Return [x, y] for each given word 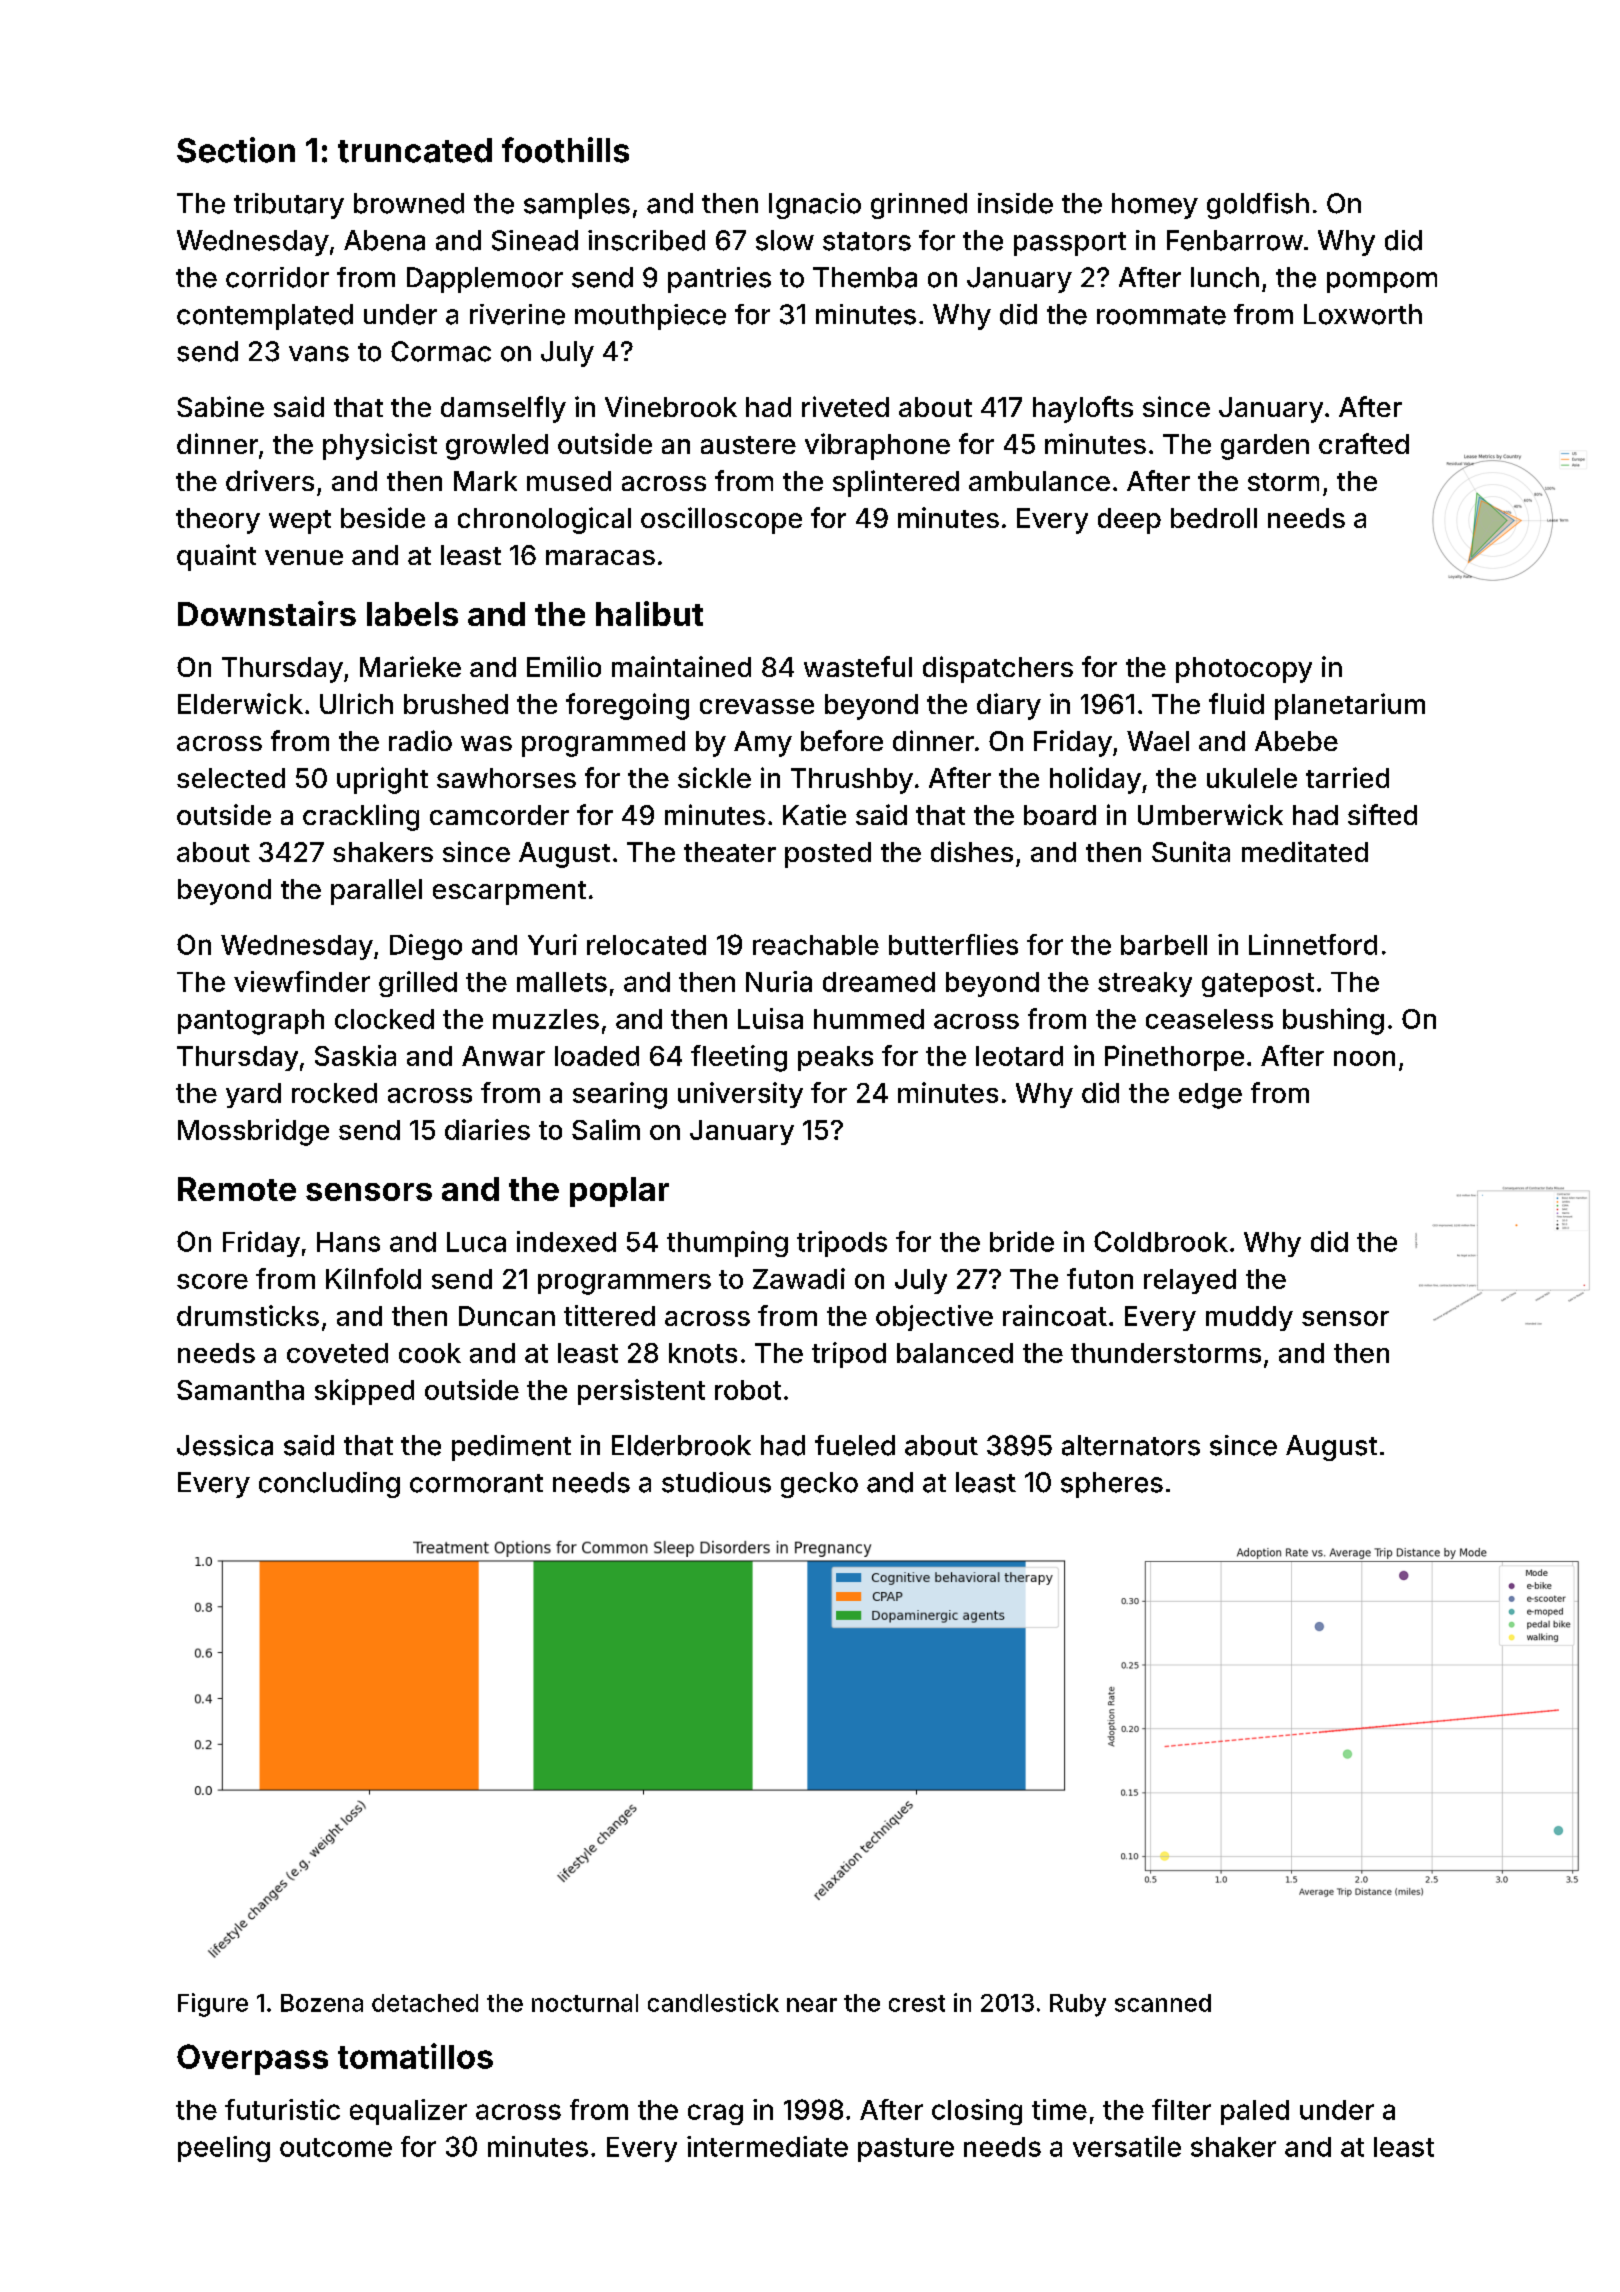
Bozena [322, 2003]
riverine [517, 314]
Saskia [355, 1055]
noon [1364, 1058]
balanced [955, 1353]
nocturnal [585, 2003]
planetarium [1350, 706]
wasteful [858, 666]
